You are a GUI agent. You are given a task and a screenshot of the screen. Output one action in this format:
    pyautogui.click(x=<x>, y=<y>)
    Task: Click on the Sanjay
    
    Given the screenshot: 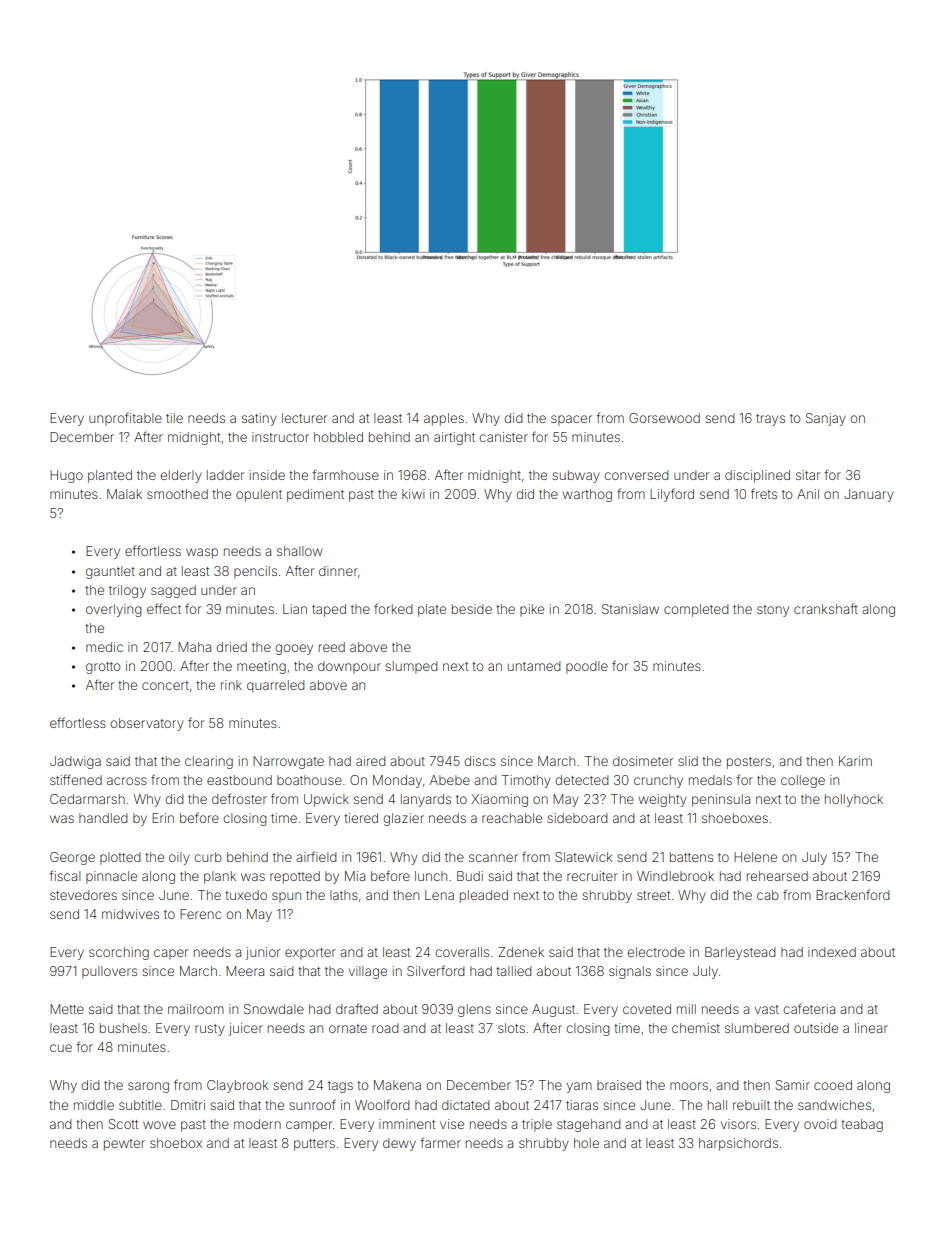 What is the action you would take?
    pyautogui.click(x=826, y=419)
